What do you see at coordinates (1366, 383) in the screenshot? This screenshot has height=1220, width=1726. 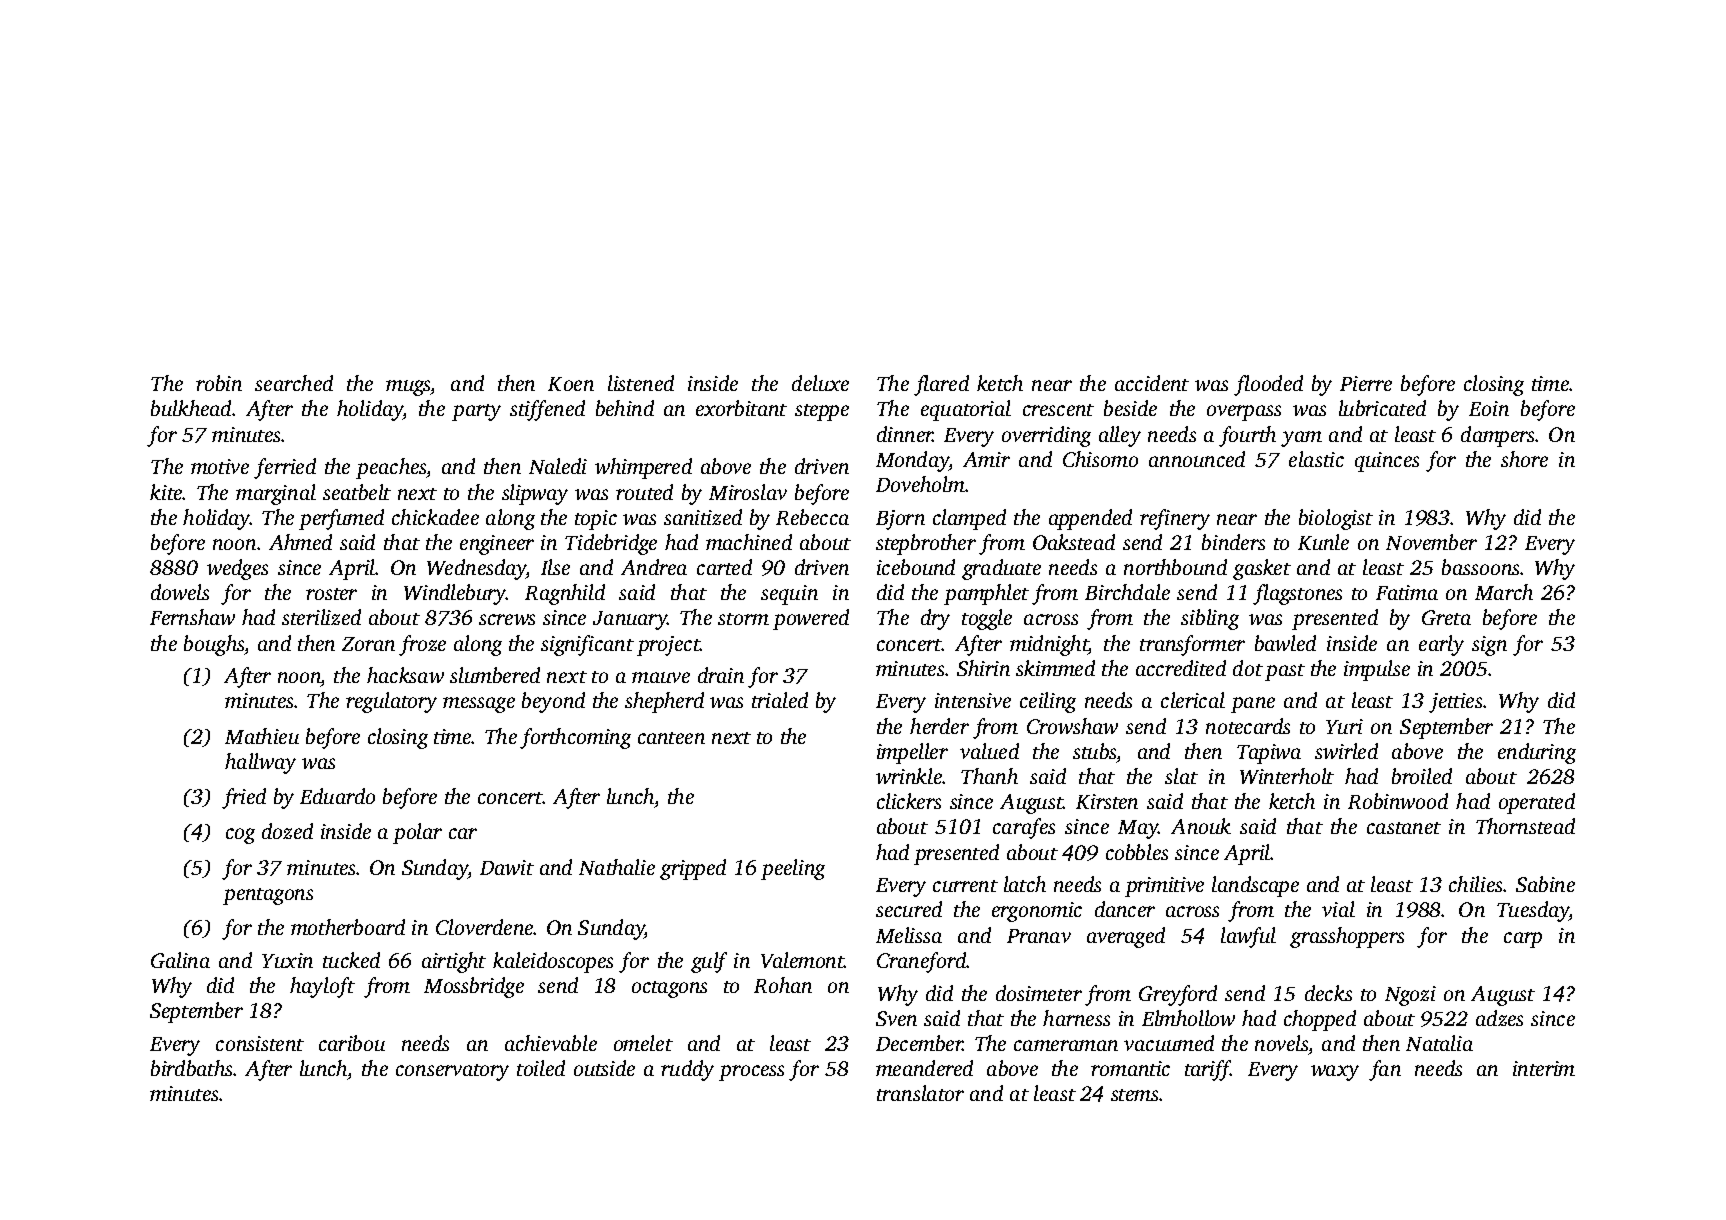 I see `Pierre` at bounding box center [1366, 383].
